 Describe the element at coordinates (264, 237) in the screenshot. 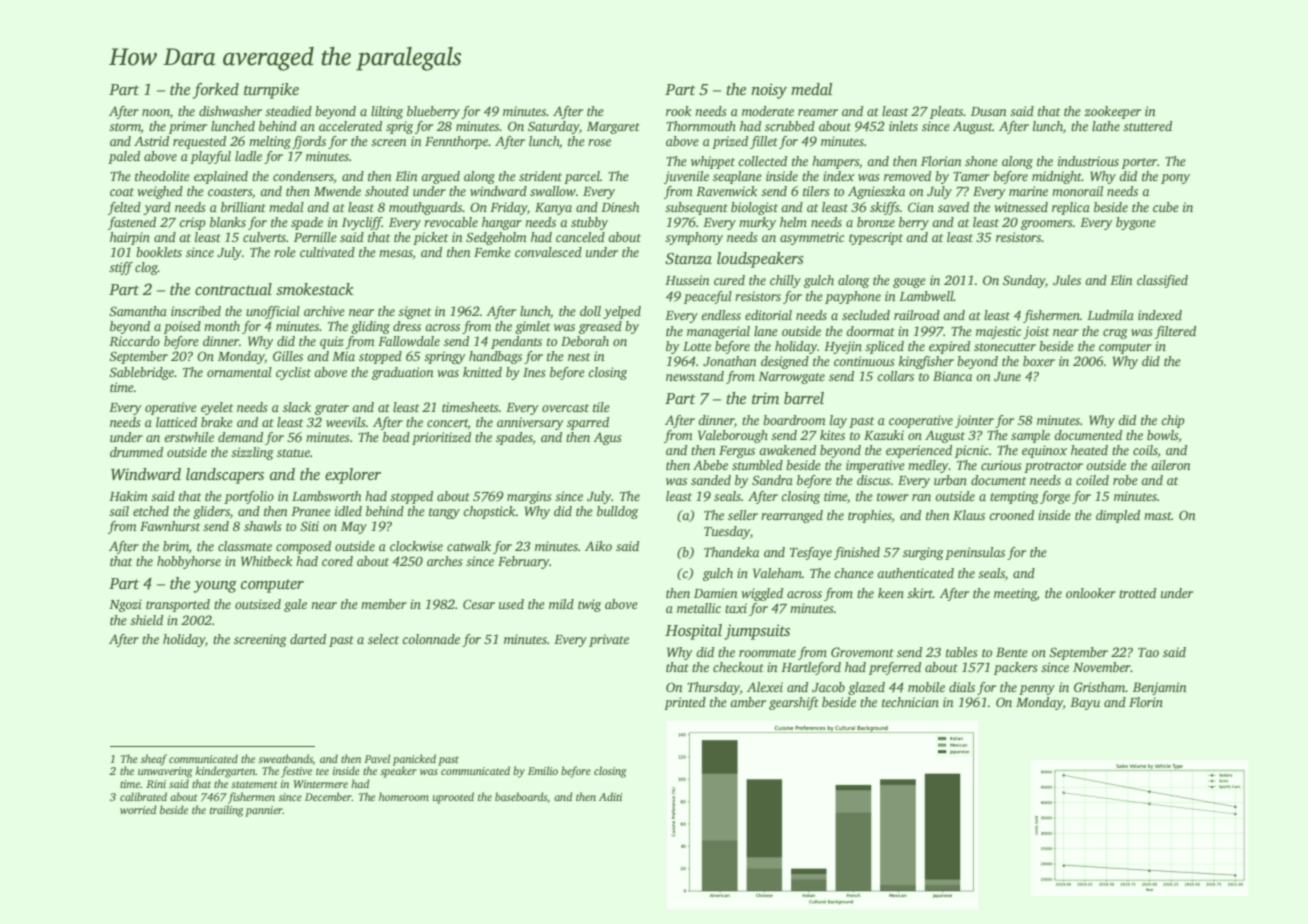

I see `culverts` at that location.
